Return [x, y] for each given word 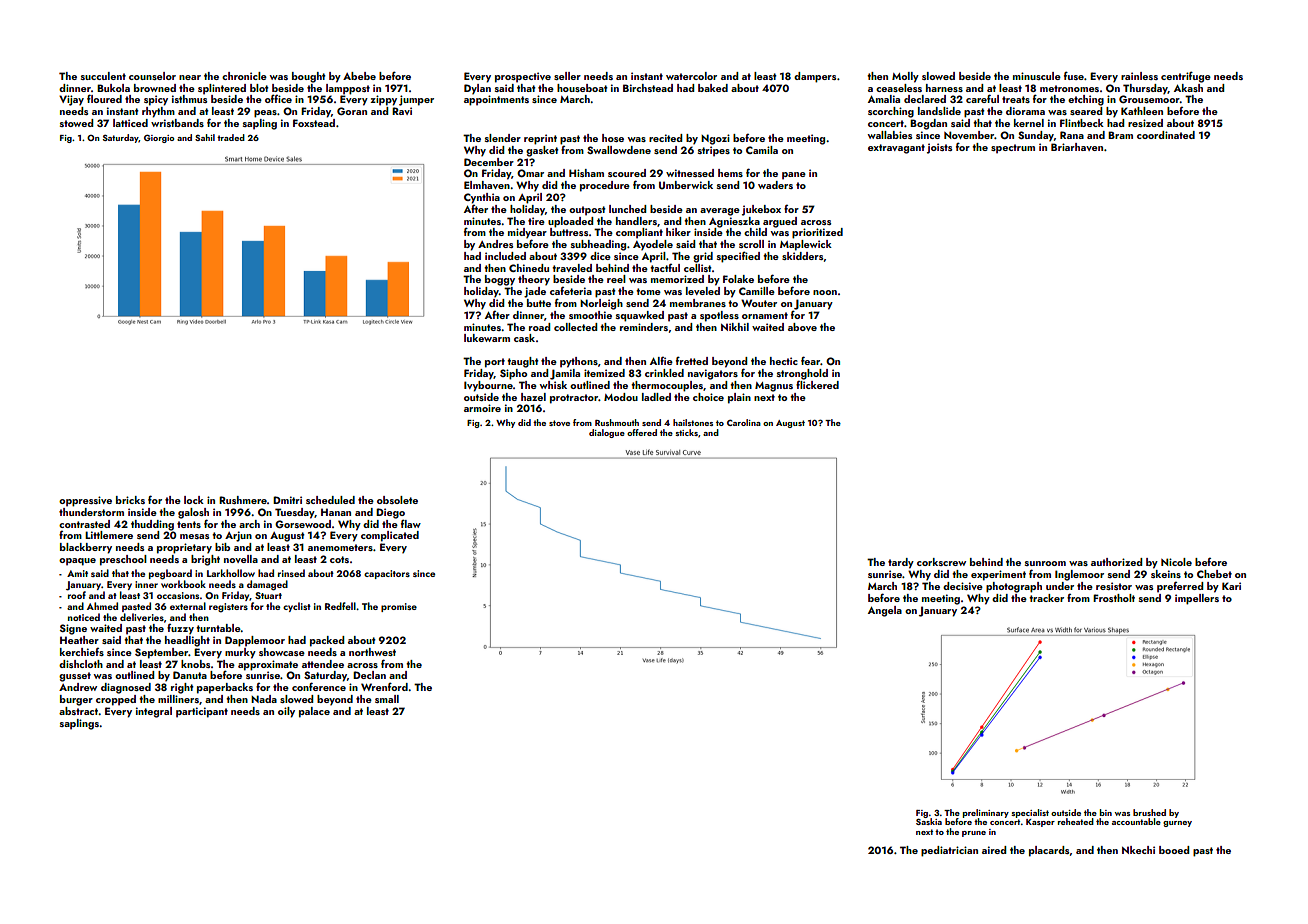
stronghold [802, 374]
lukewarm [487, 338]
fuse [1074, 75]
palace [314, 712]
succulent [103, 76]
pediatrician [949, 851]
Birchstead [648, 88]
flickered [817, 385]
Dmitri [287, 500]
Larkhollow [231, 573]
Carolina [744, 422]
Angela [885, 611]
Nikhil [735, 327]
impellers [1197, 599]
